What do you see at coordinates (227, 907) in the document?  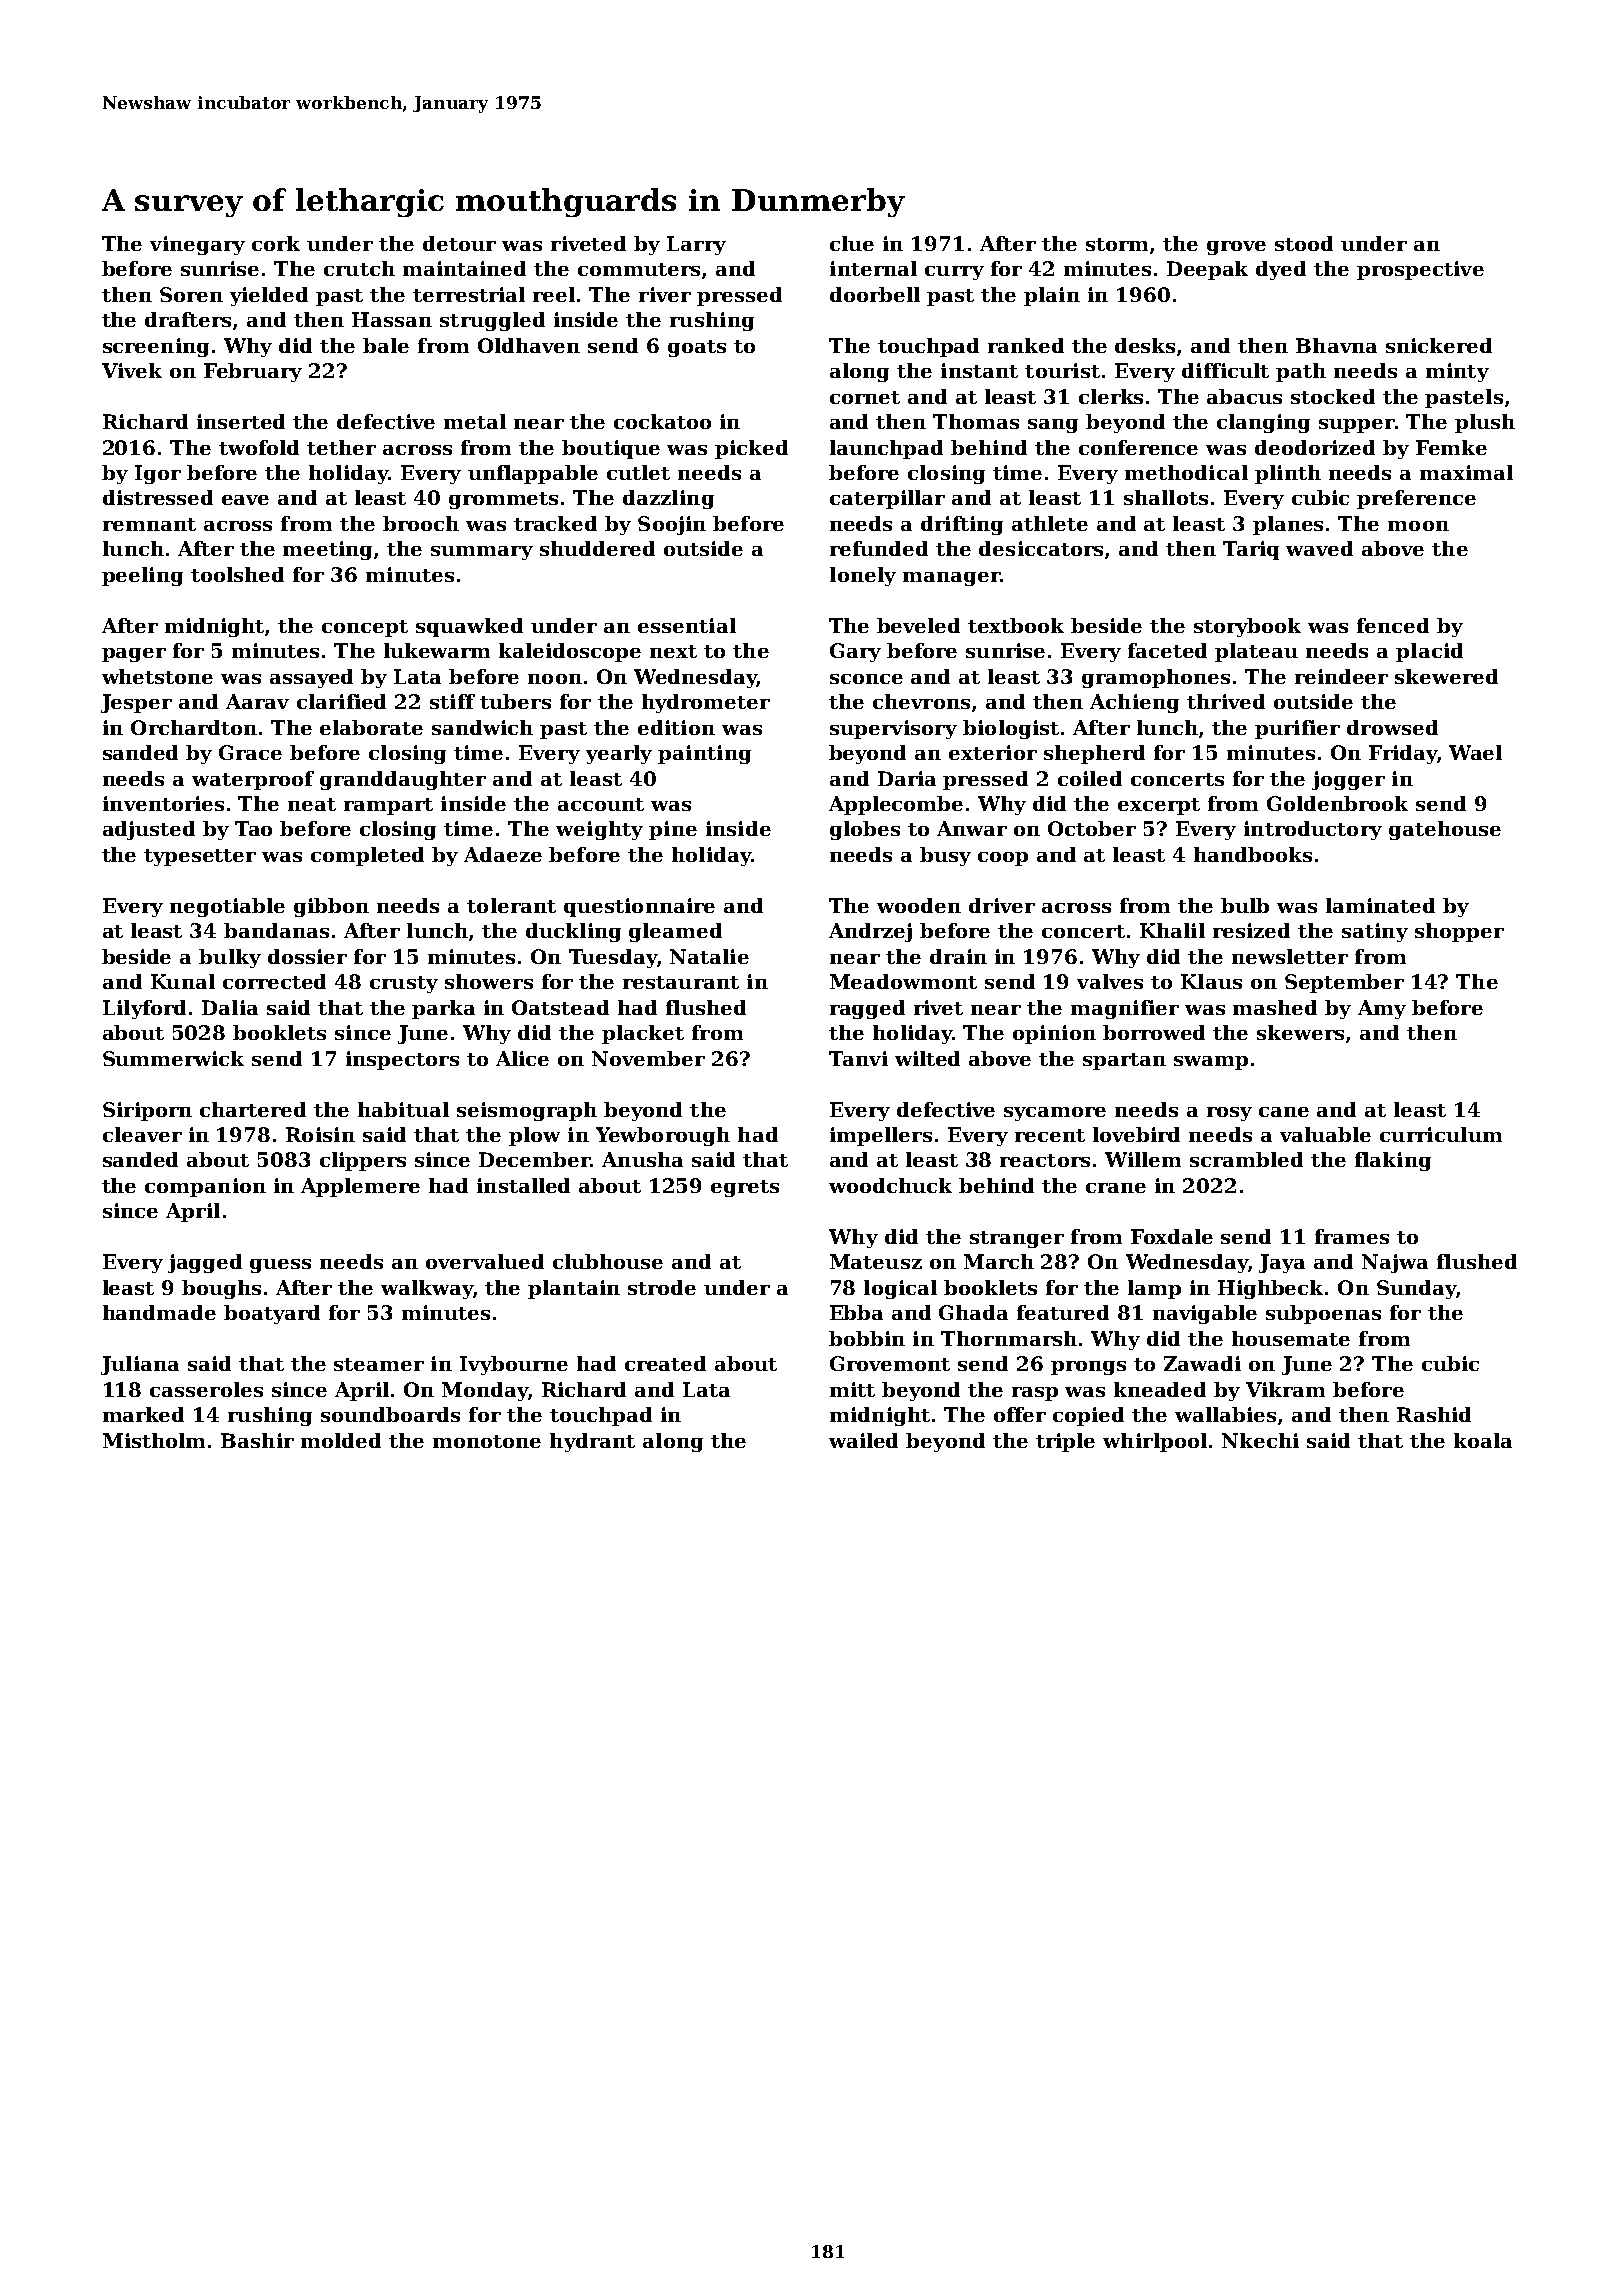 I see `negotiable` at bounding box center [227, 907].
